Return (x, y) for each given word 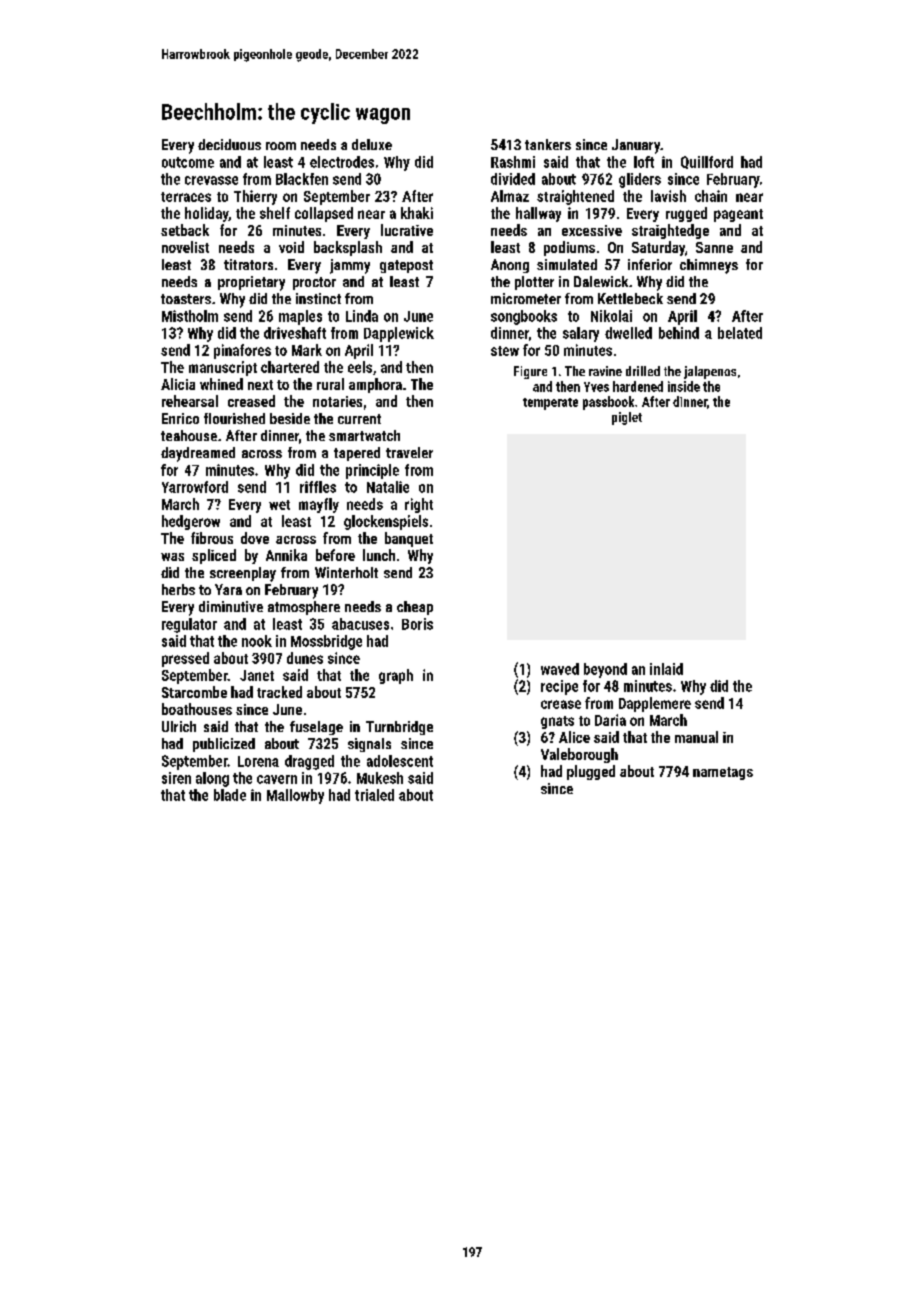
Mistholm (190, 316)
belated (740, 333)
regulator (189, 625)
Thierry (255, 197)
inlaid (666, 669)
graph (396, 676)
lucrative (407, 230)
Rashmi (513, 162)
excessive (592, 230)
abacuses (360, 624)
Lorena (258, 761)
